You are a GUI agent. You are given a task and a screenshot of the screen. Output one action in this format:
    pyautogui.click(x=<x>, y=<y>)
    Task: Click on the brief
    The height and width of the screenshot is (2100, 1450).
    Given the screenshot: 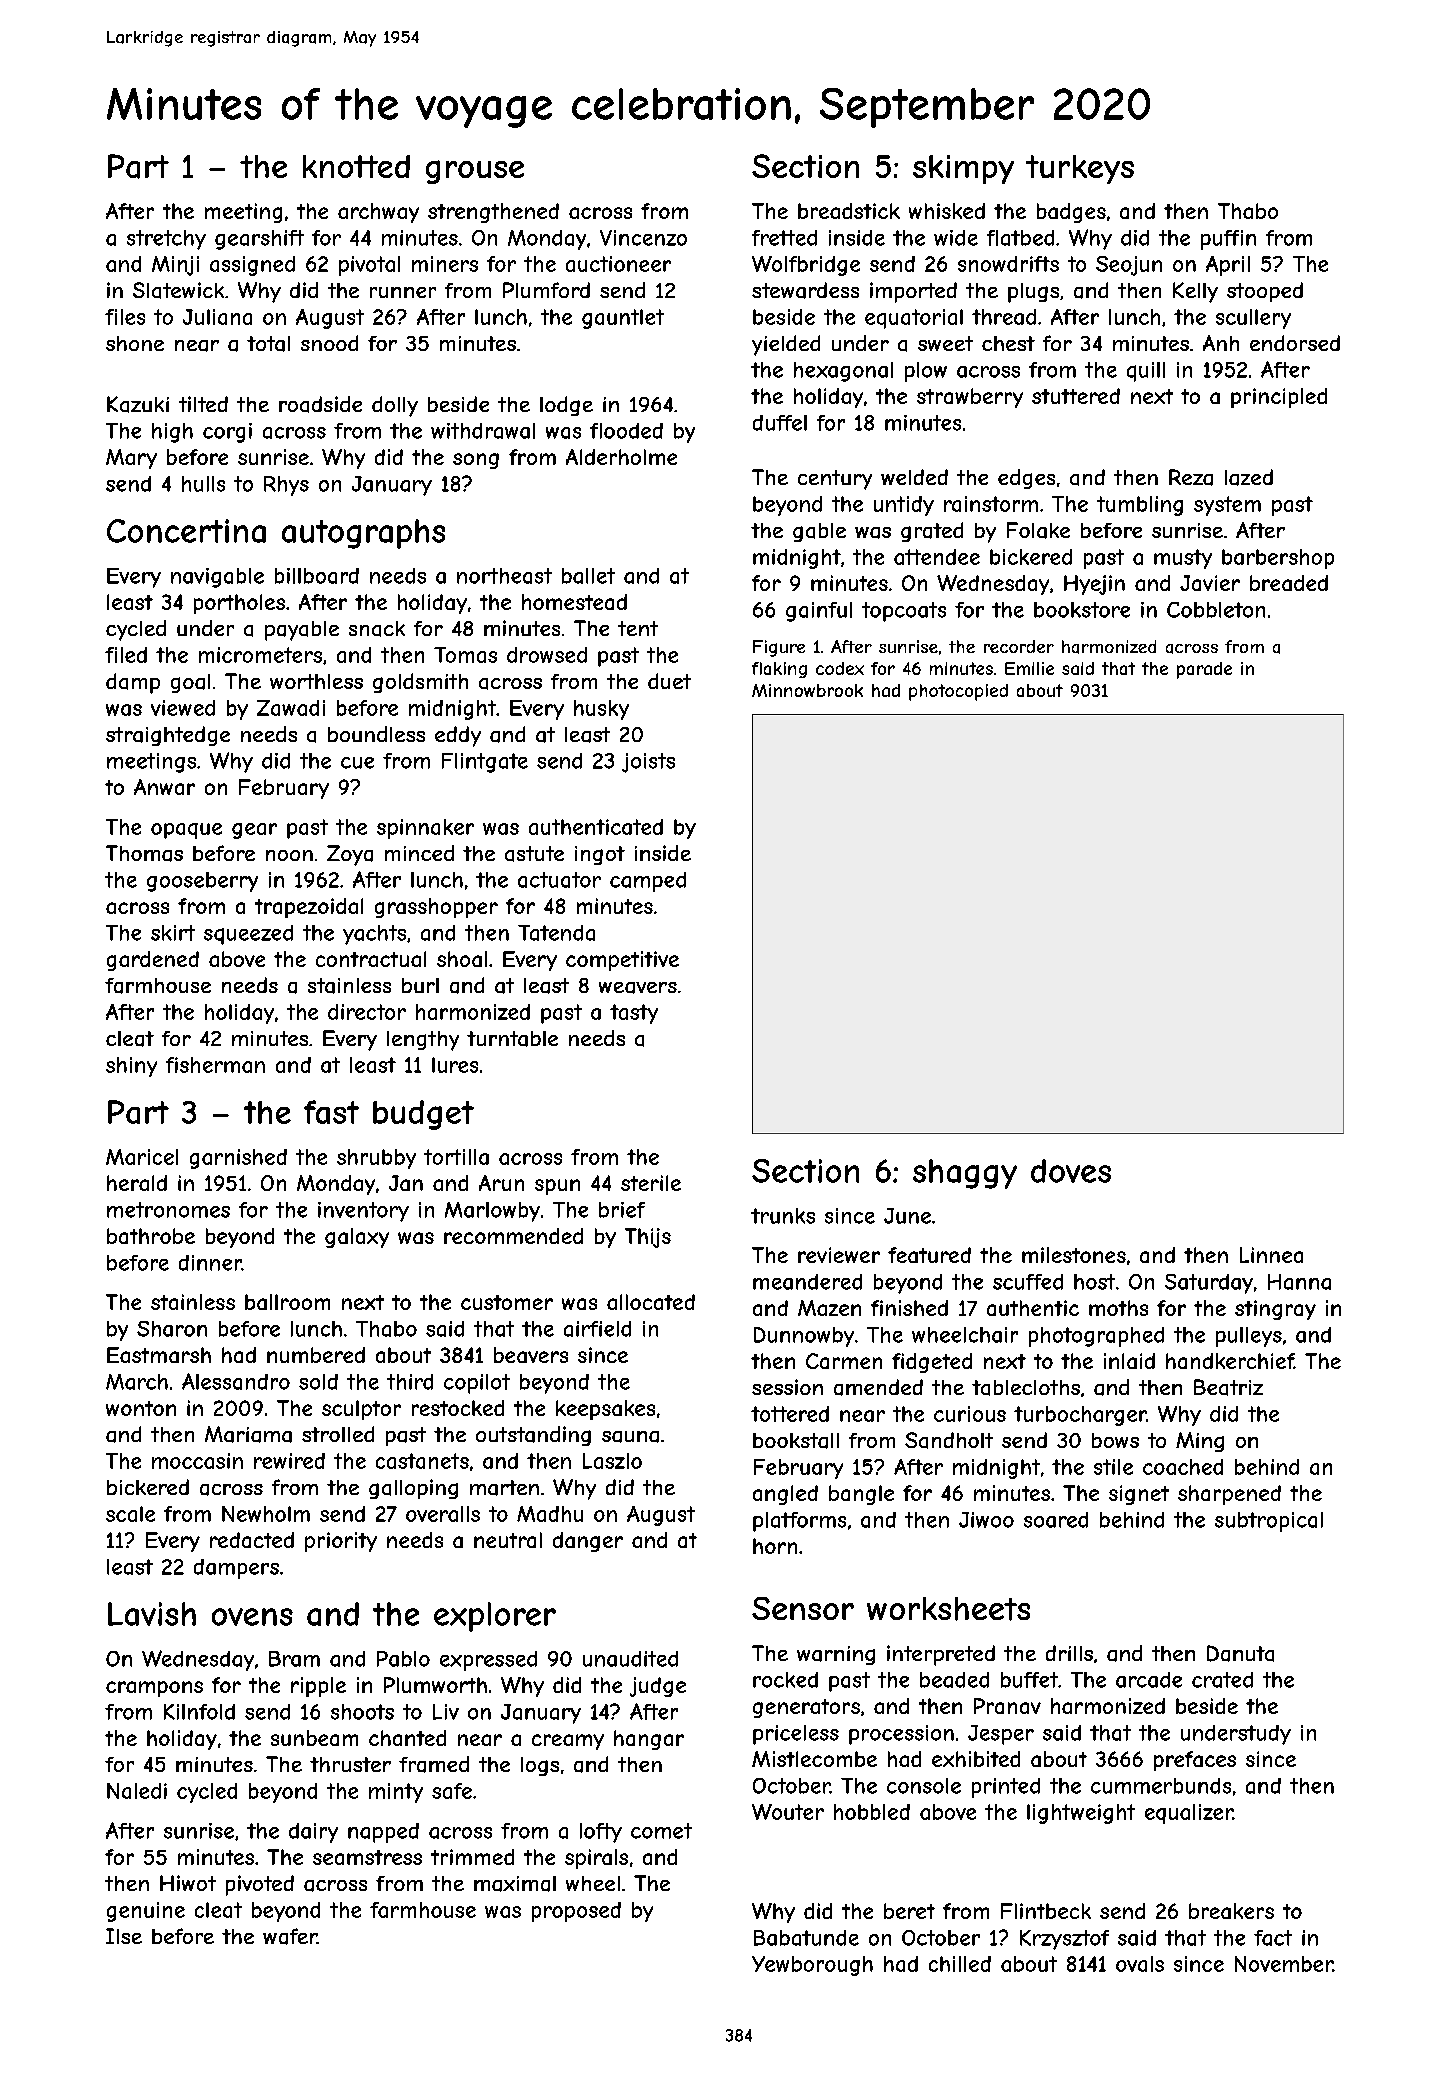 What is the action you would take?
    pyautogui.click(x=622, y=1210)
